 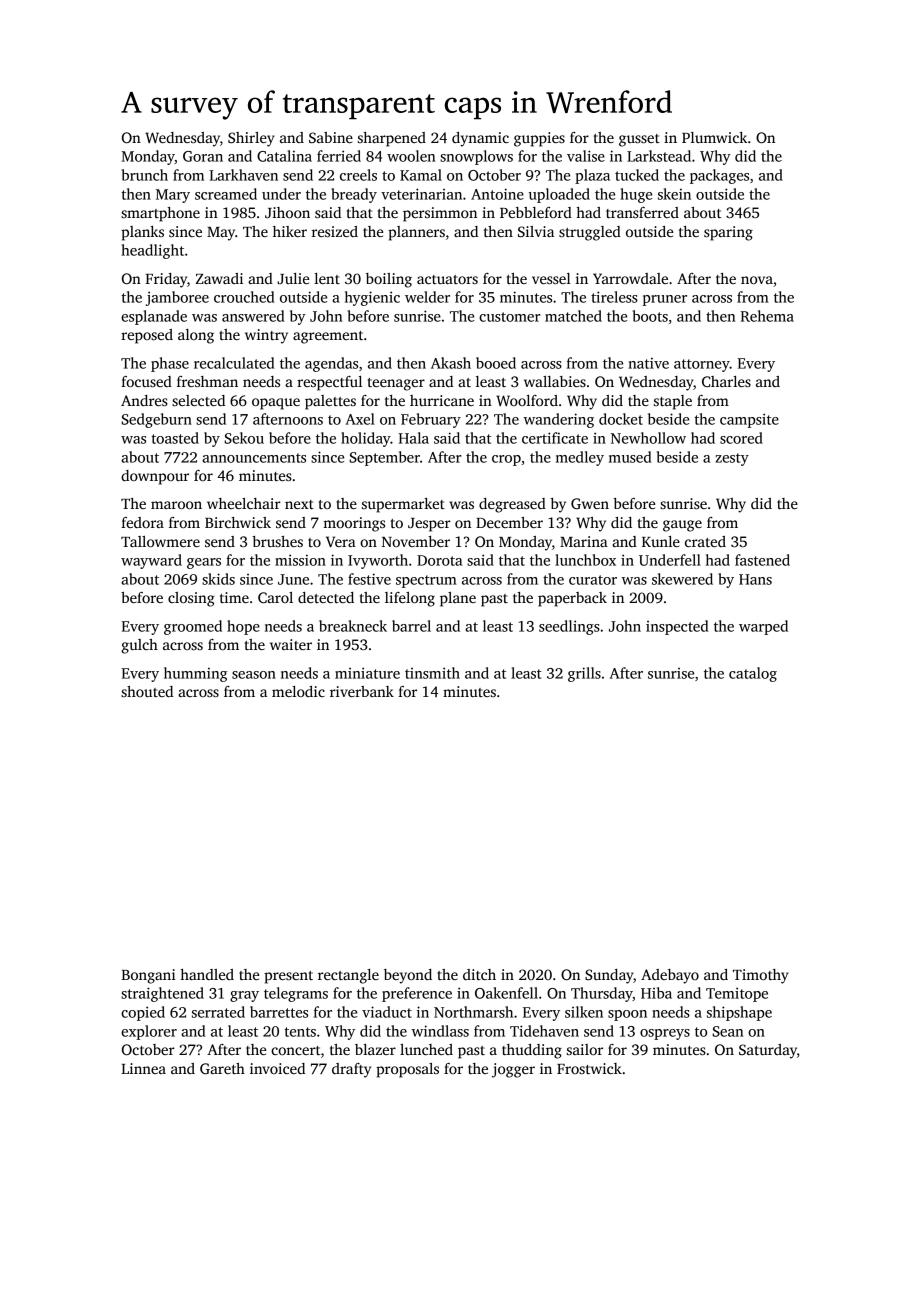 I want to click on Plumwick, so click(x=714, y=137).
